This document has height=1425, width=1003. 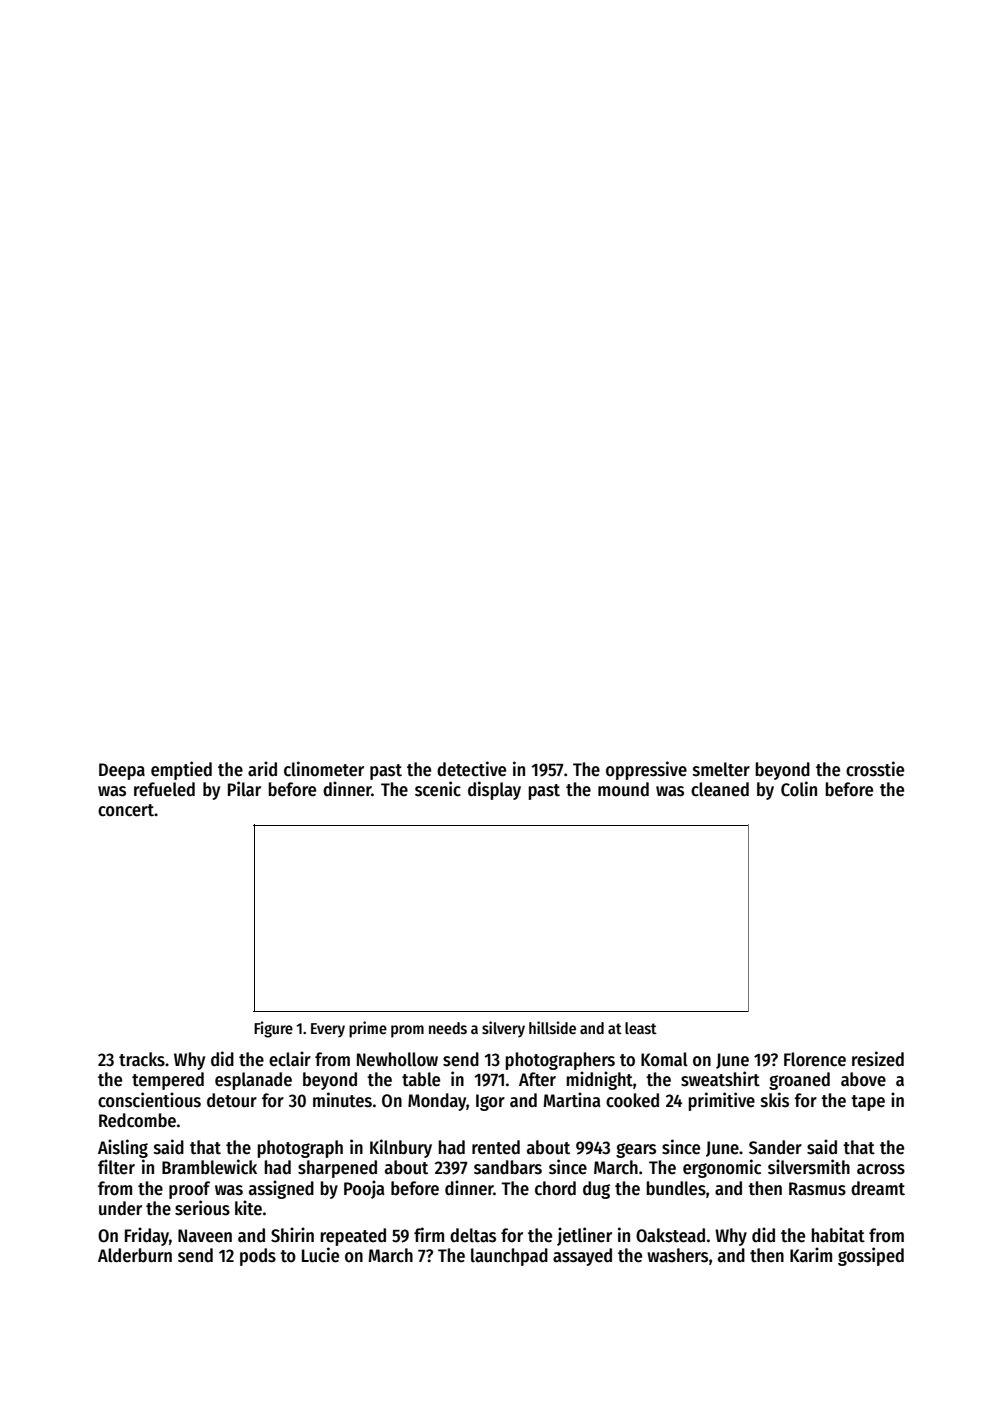 What do you see at coordinates (799, 789) in the document?
I see `Colin` at bounding box center [799, 789].
